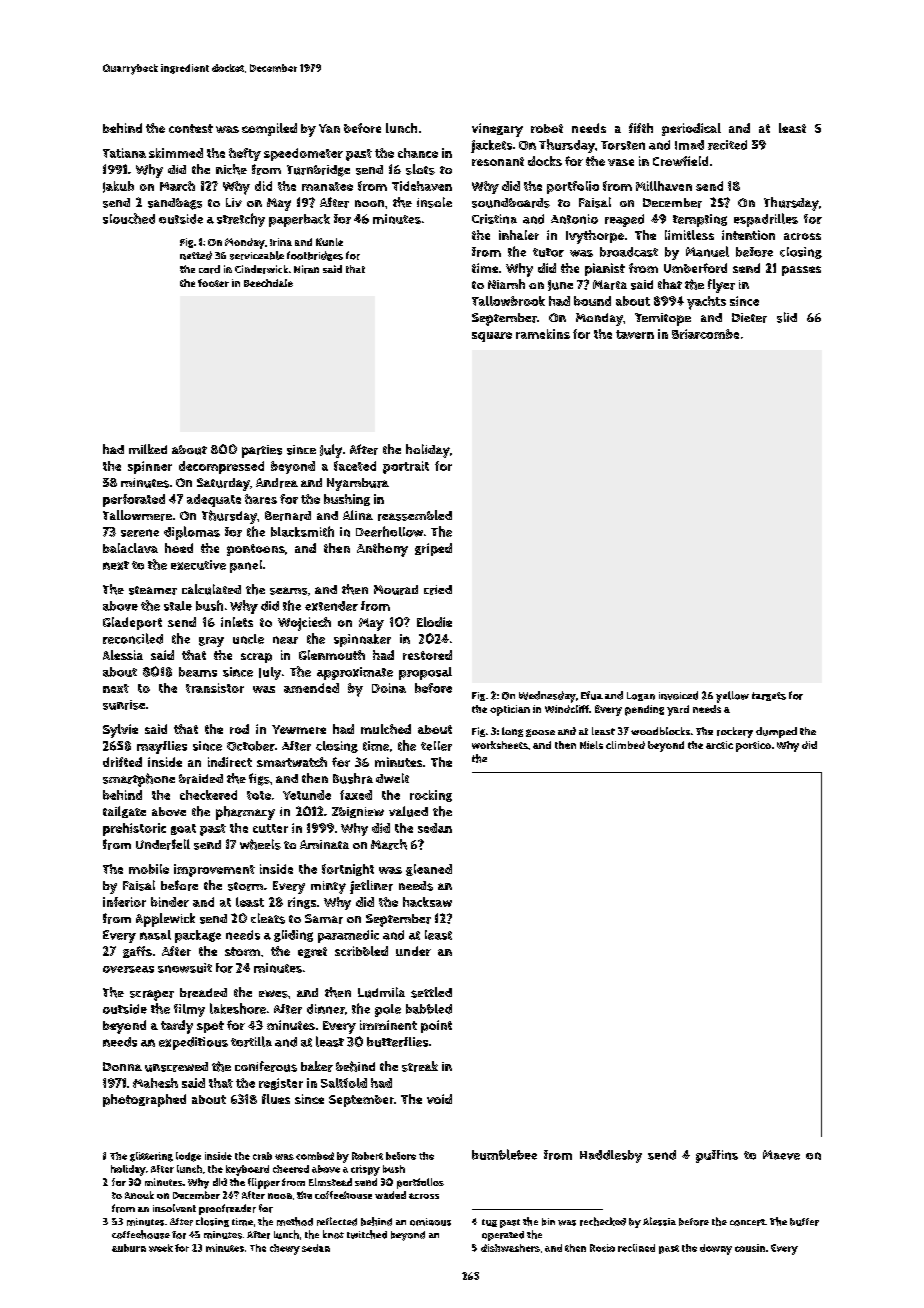 Image resolution: width=924 pixels, height=1308 pixels. I want to click on Liv, so click(234, 202).
